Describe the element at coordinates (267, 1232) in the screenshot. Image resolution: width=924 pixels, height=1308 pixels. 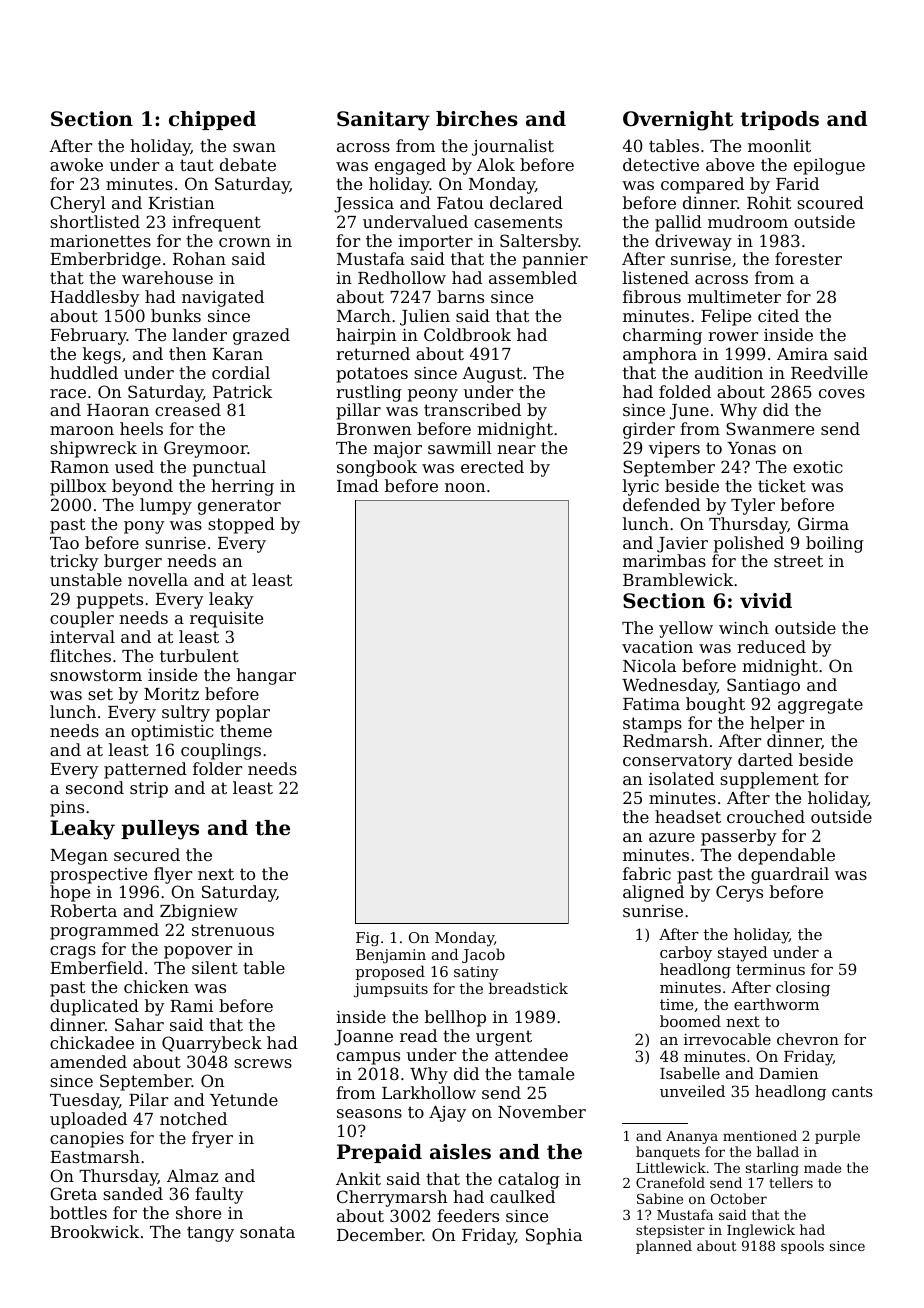
I see `sonata` at that location.
